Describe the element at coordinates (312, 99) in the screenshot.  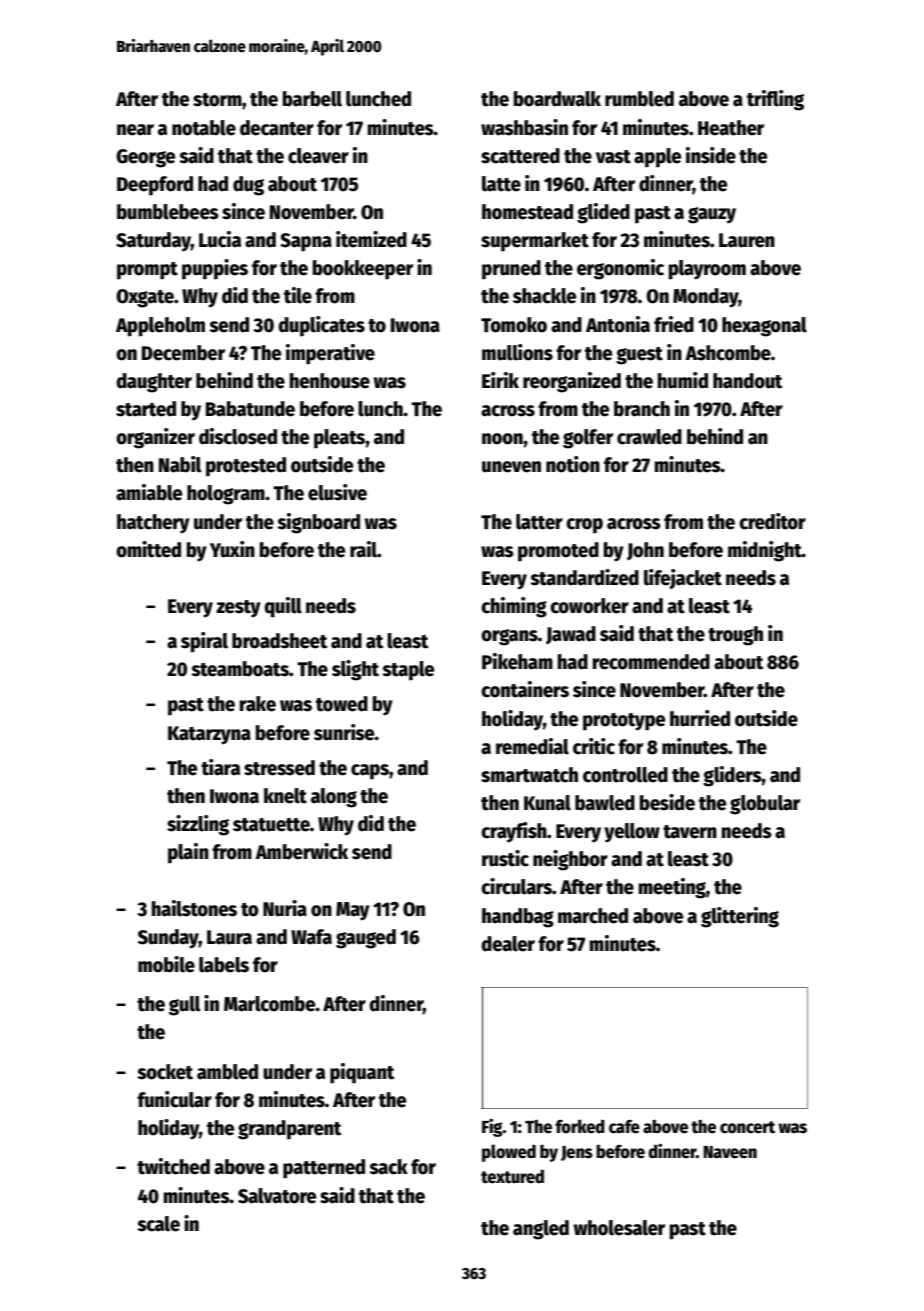
I see `barbell` at that location.
